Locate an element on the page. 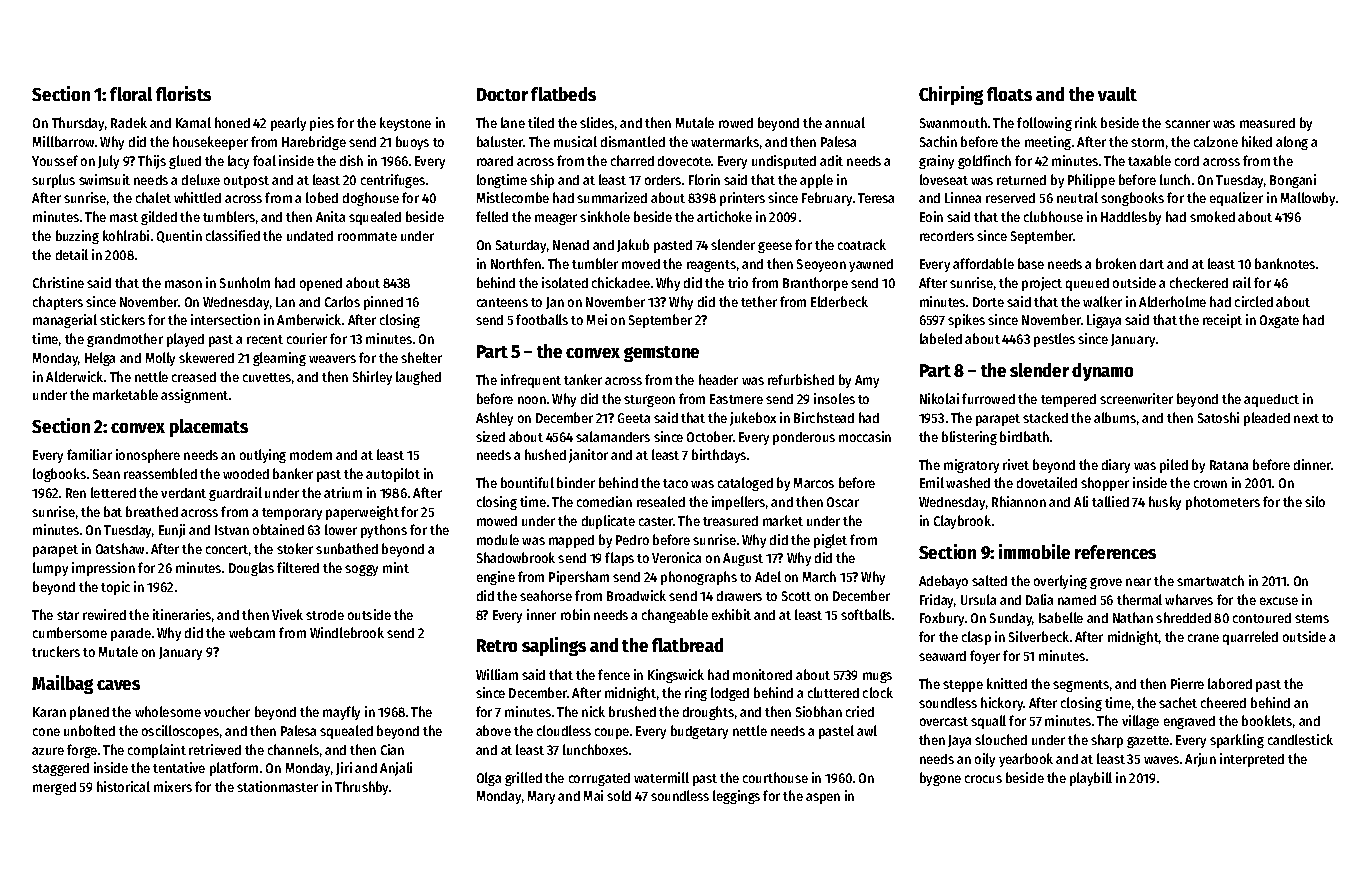 The image size is (1372, 887). temporary is located at coordinates (292, 514).
